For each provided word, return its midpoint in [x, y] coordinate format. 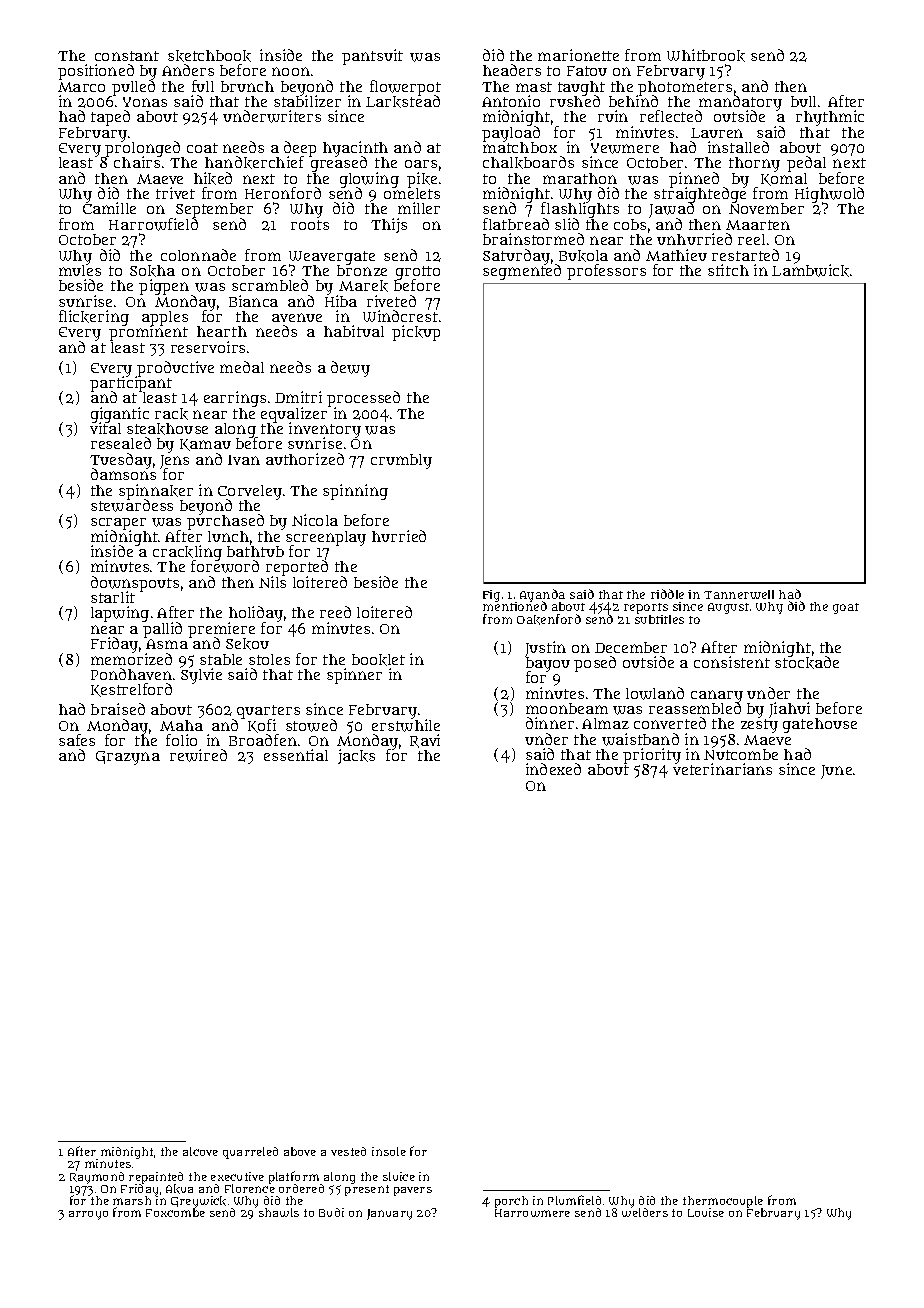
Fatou [587, 71]
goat [846, 608]
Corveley [250, 492]
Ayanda [542, 595]
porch [511, 1202]
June [836, 772]
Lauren [717, 133]
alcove [200, 1151]
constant [127, 56]
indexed [553, 769]
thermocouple [723, 1202]
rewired [198, 755]
